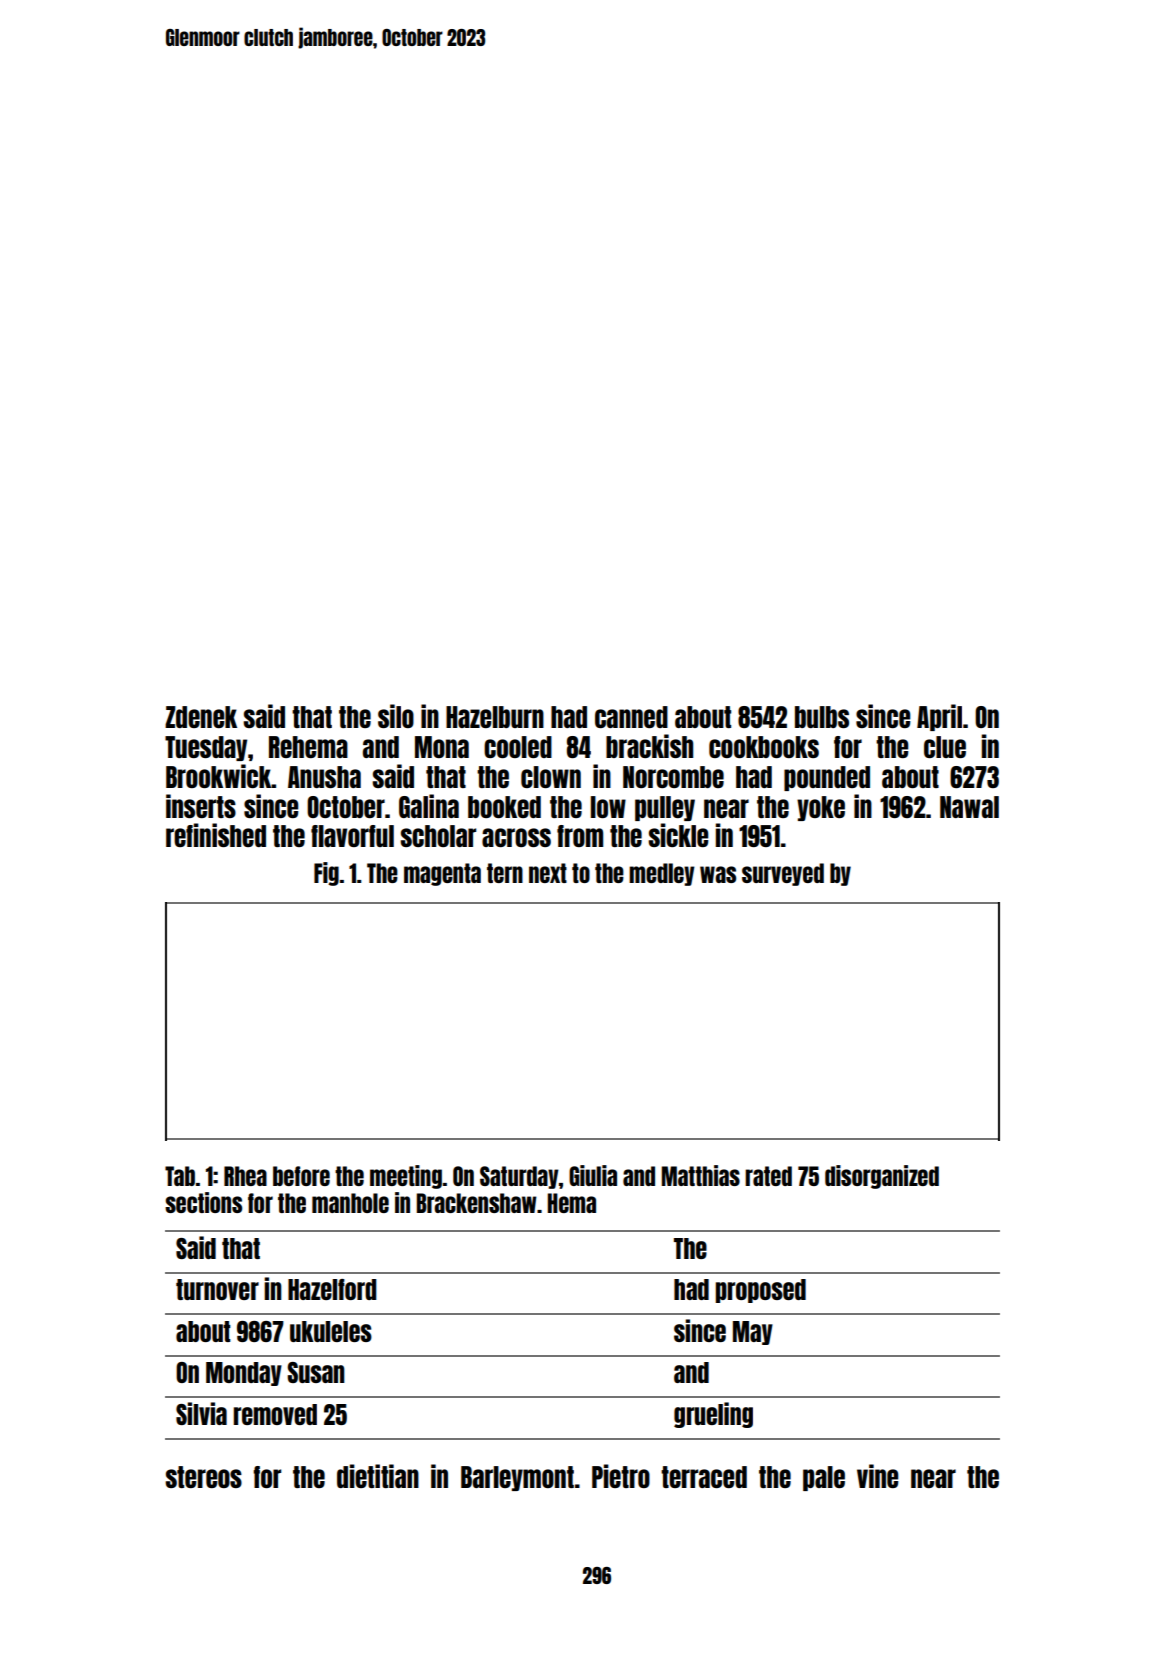  What do you see at coordinates (824, 1478) in the screenshot?
I see `pale` at bounding box center [824, 1478].
